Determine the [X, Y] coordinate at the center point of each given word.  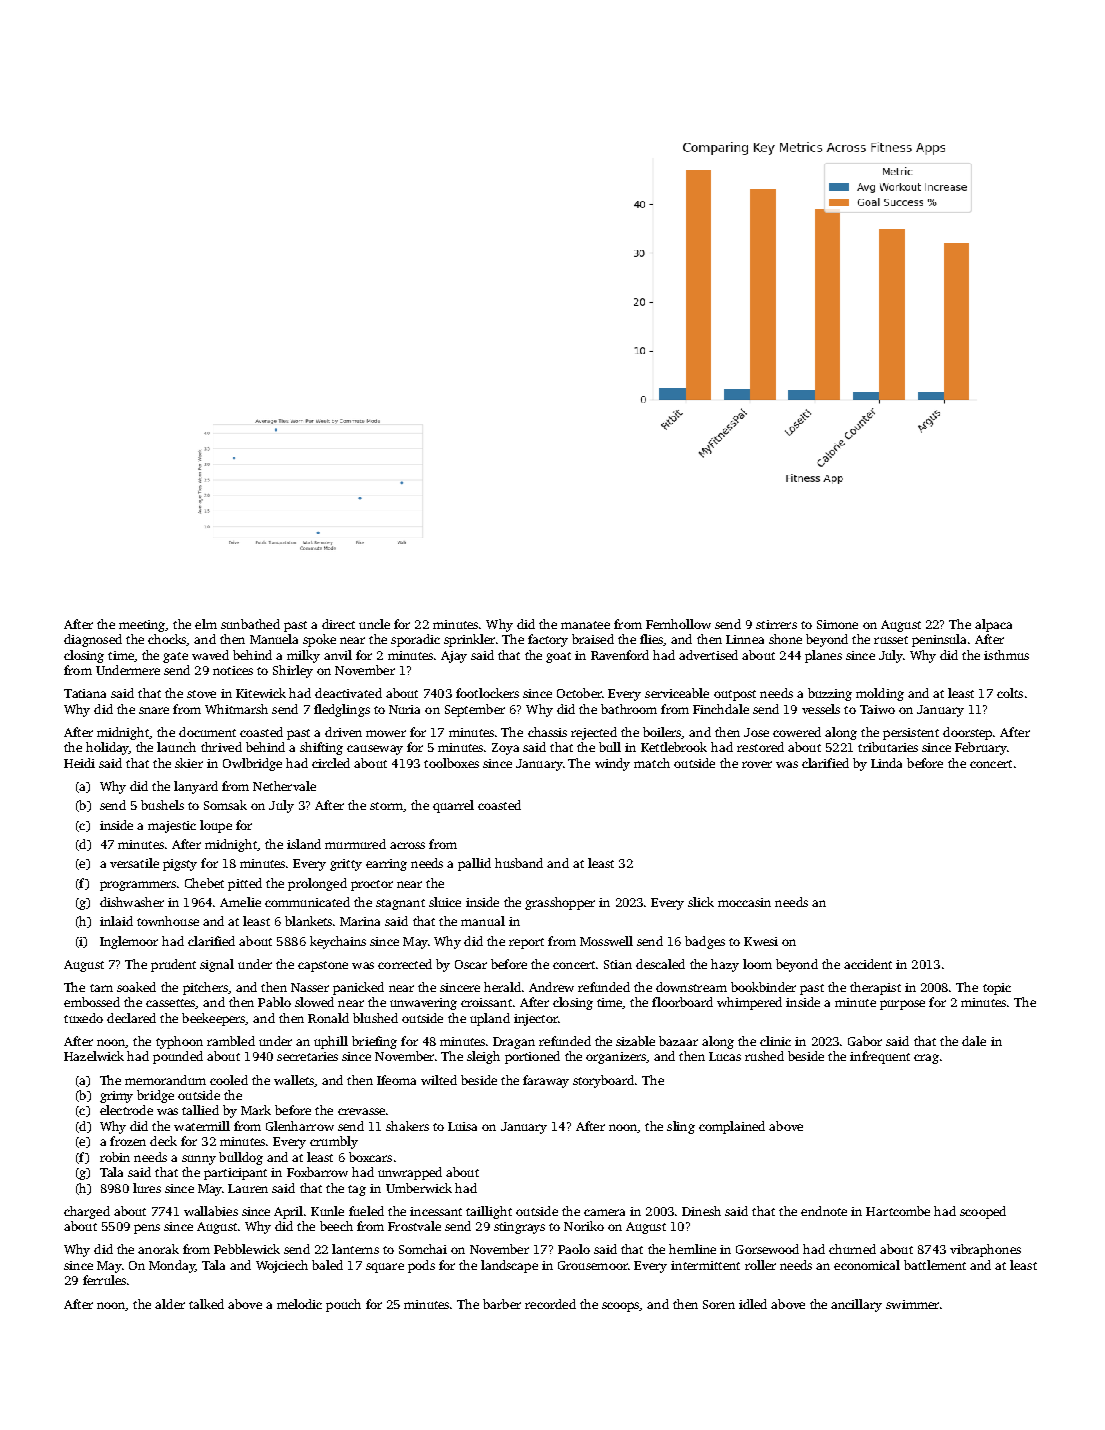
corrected [405, 964]
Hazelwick [94, 1056]
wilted [439, 1080]
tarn [101, 988]
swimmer [912, 1304]
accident [868, 964]
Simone [837, 624]
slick [701, 902]
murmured [355, 844]
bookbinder [763, 987]
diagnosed [93, 640]
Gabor [865, 1041]
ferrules [104, 1280]
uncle [374, 624]
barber [502, 1304]
